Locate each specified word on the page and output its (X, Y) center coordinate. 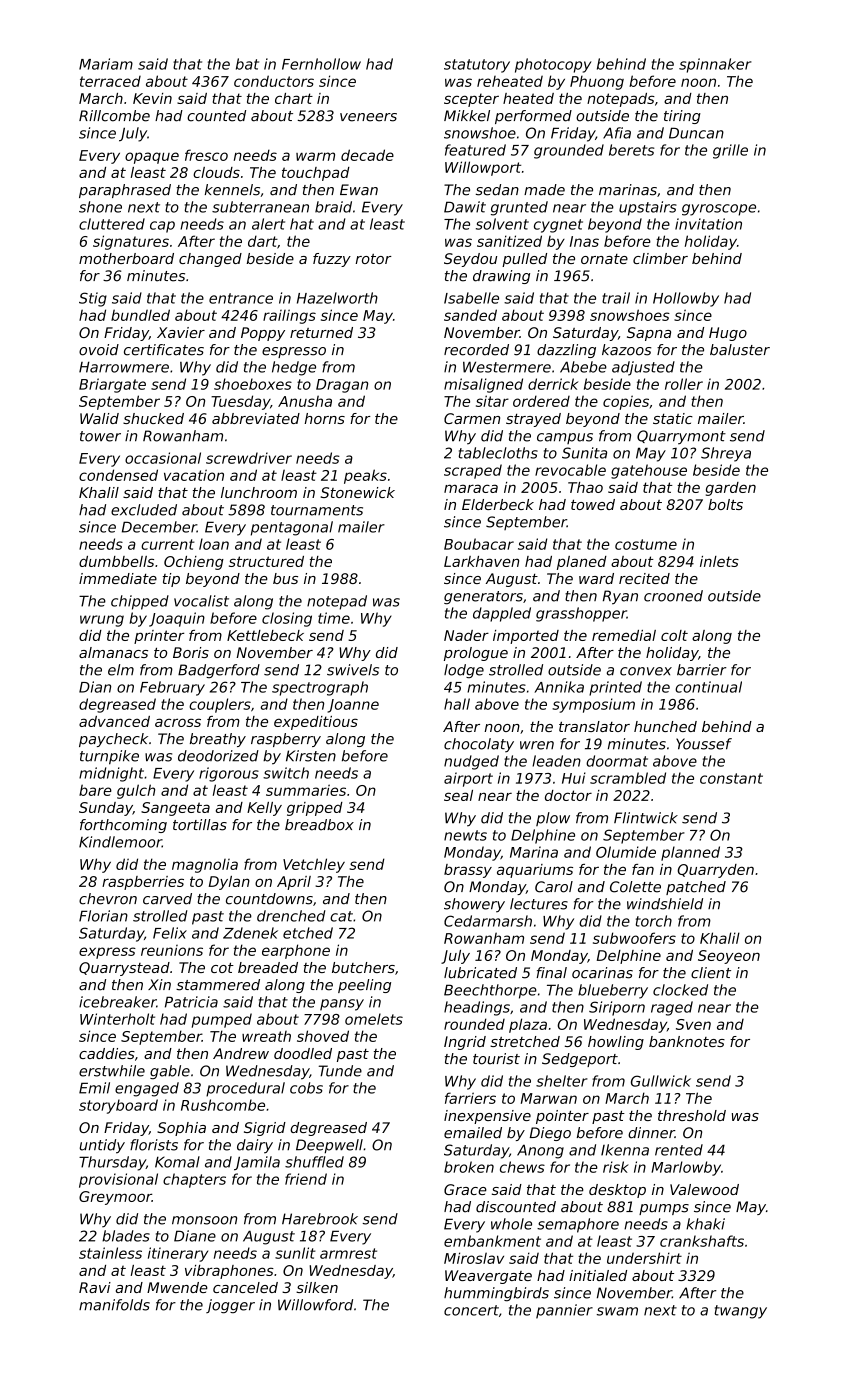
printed (615, 688)
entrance (241, 298)
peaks (365, 476)
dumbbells (116, 561)
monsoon (204, 1220)
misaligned (483, 385)
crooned (673, 596)
